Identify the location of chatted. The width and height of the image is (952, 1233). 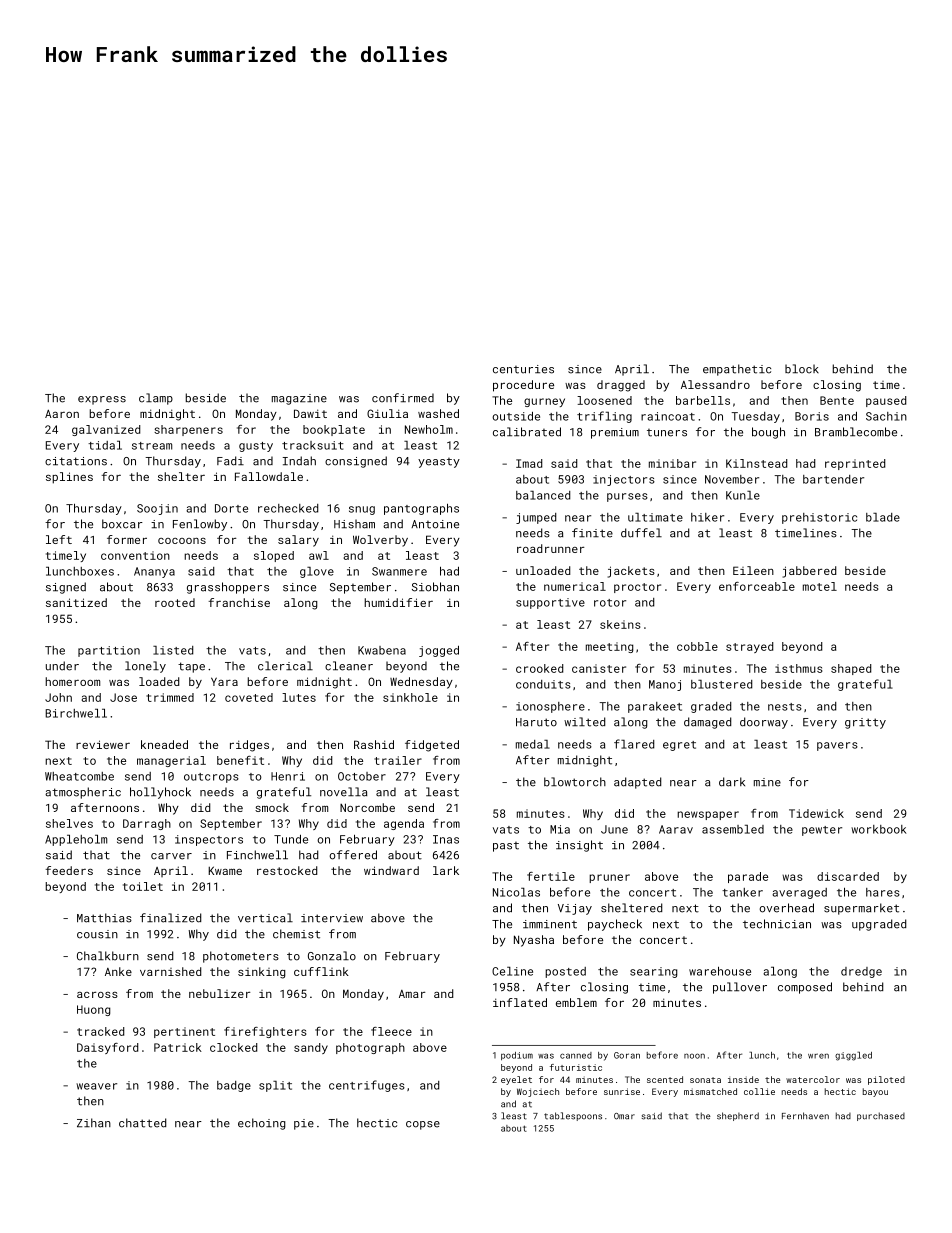
(142, 1123).
